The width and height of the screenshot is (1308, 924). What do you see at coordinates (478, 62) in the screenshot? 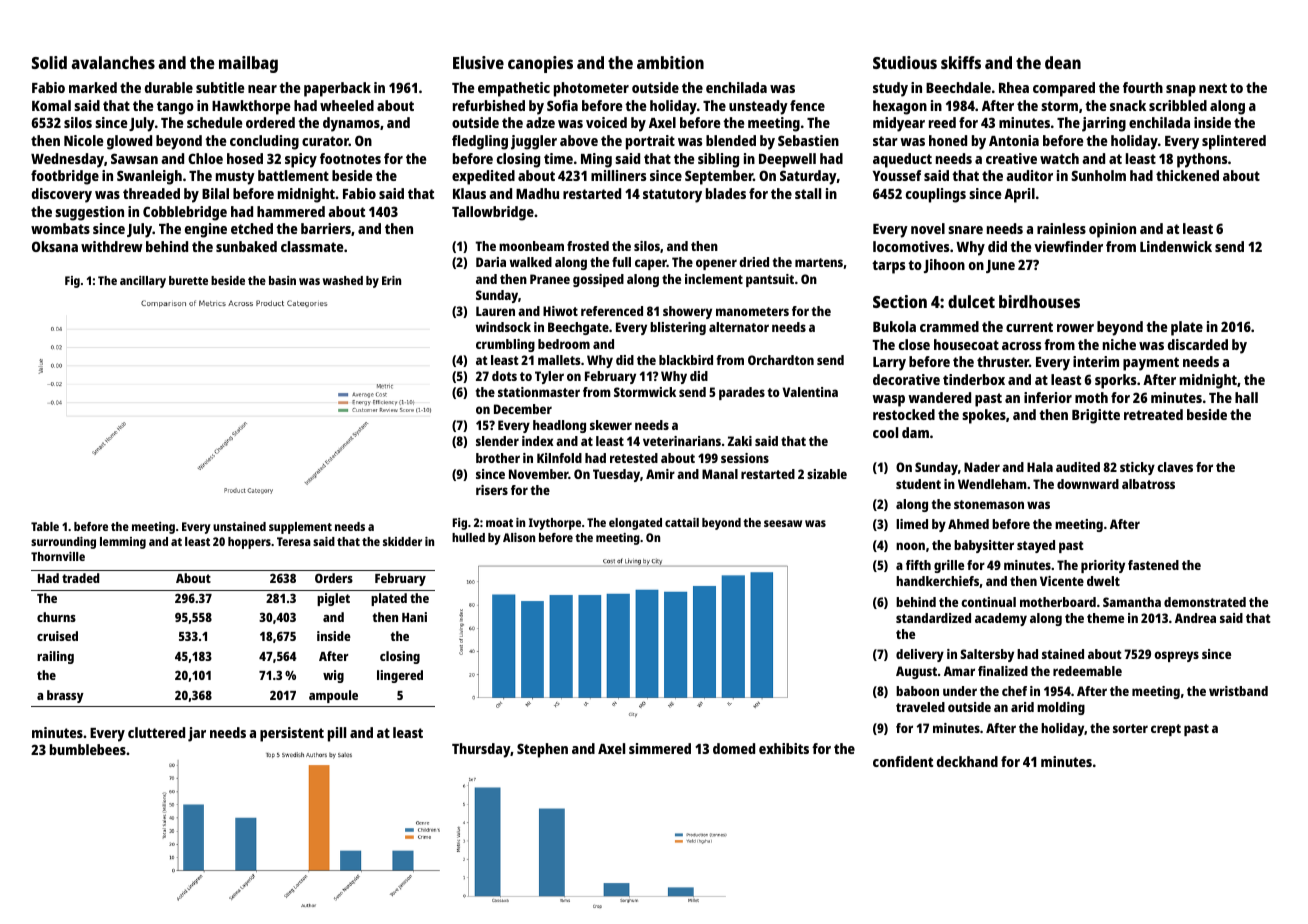
I see `Elusive` at bounding box center [478, 62].
